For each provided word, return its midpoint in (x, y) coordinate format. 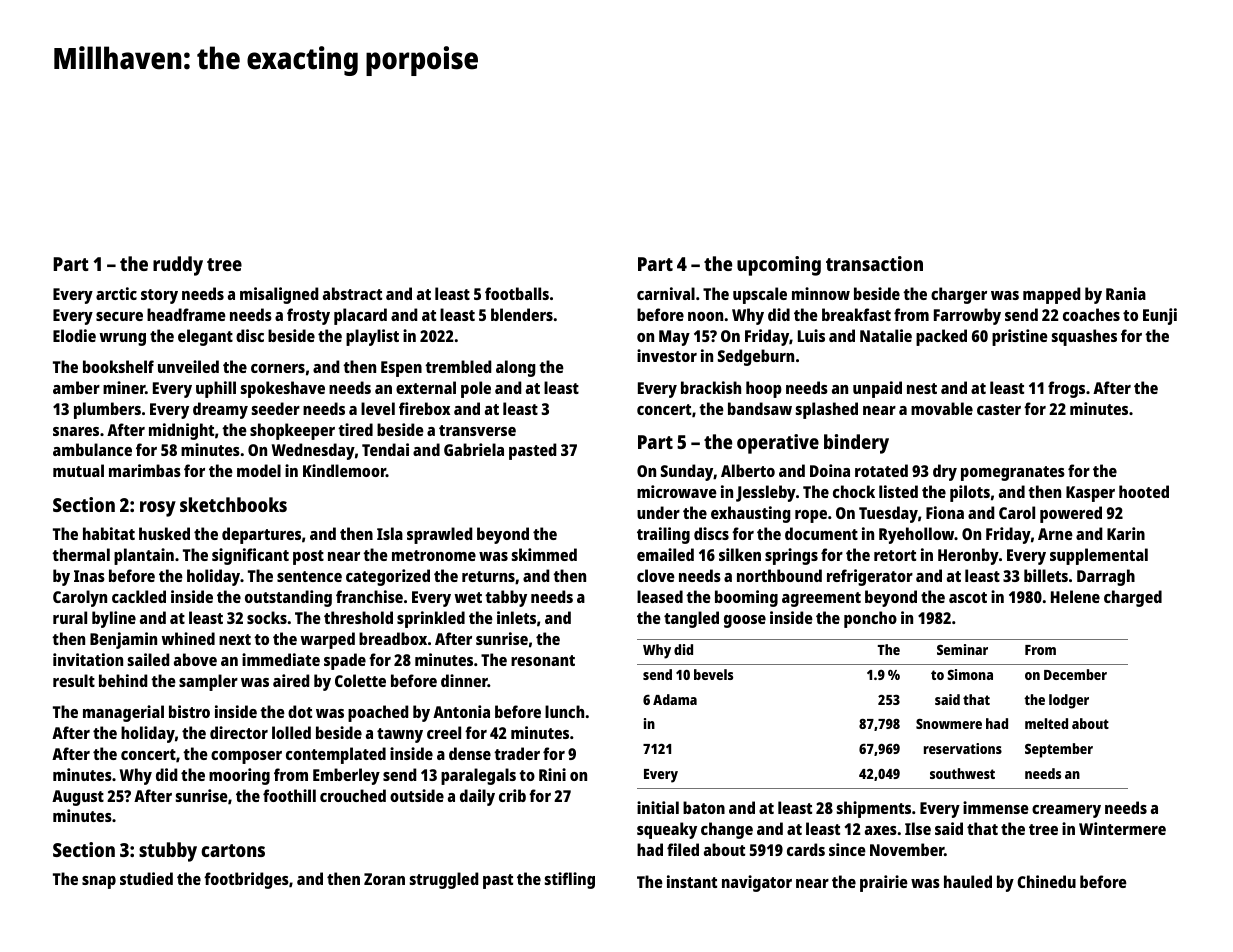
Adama (675, 699)
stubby (168, 852)
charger (959, 295)
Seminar (962, 649)
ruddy (178, 266)
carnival (666, 293)
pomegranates (1013, 473)
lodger (1069, 701)
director (239, 732)
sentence (309, 576)
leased (660, 596)
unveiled (188, 366)
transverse (477, 430)
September (1059, 750)
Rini (552, 774)
